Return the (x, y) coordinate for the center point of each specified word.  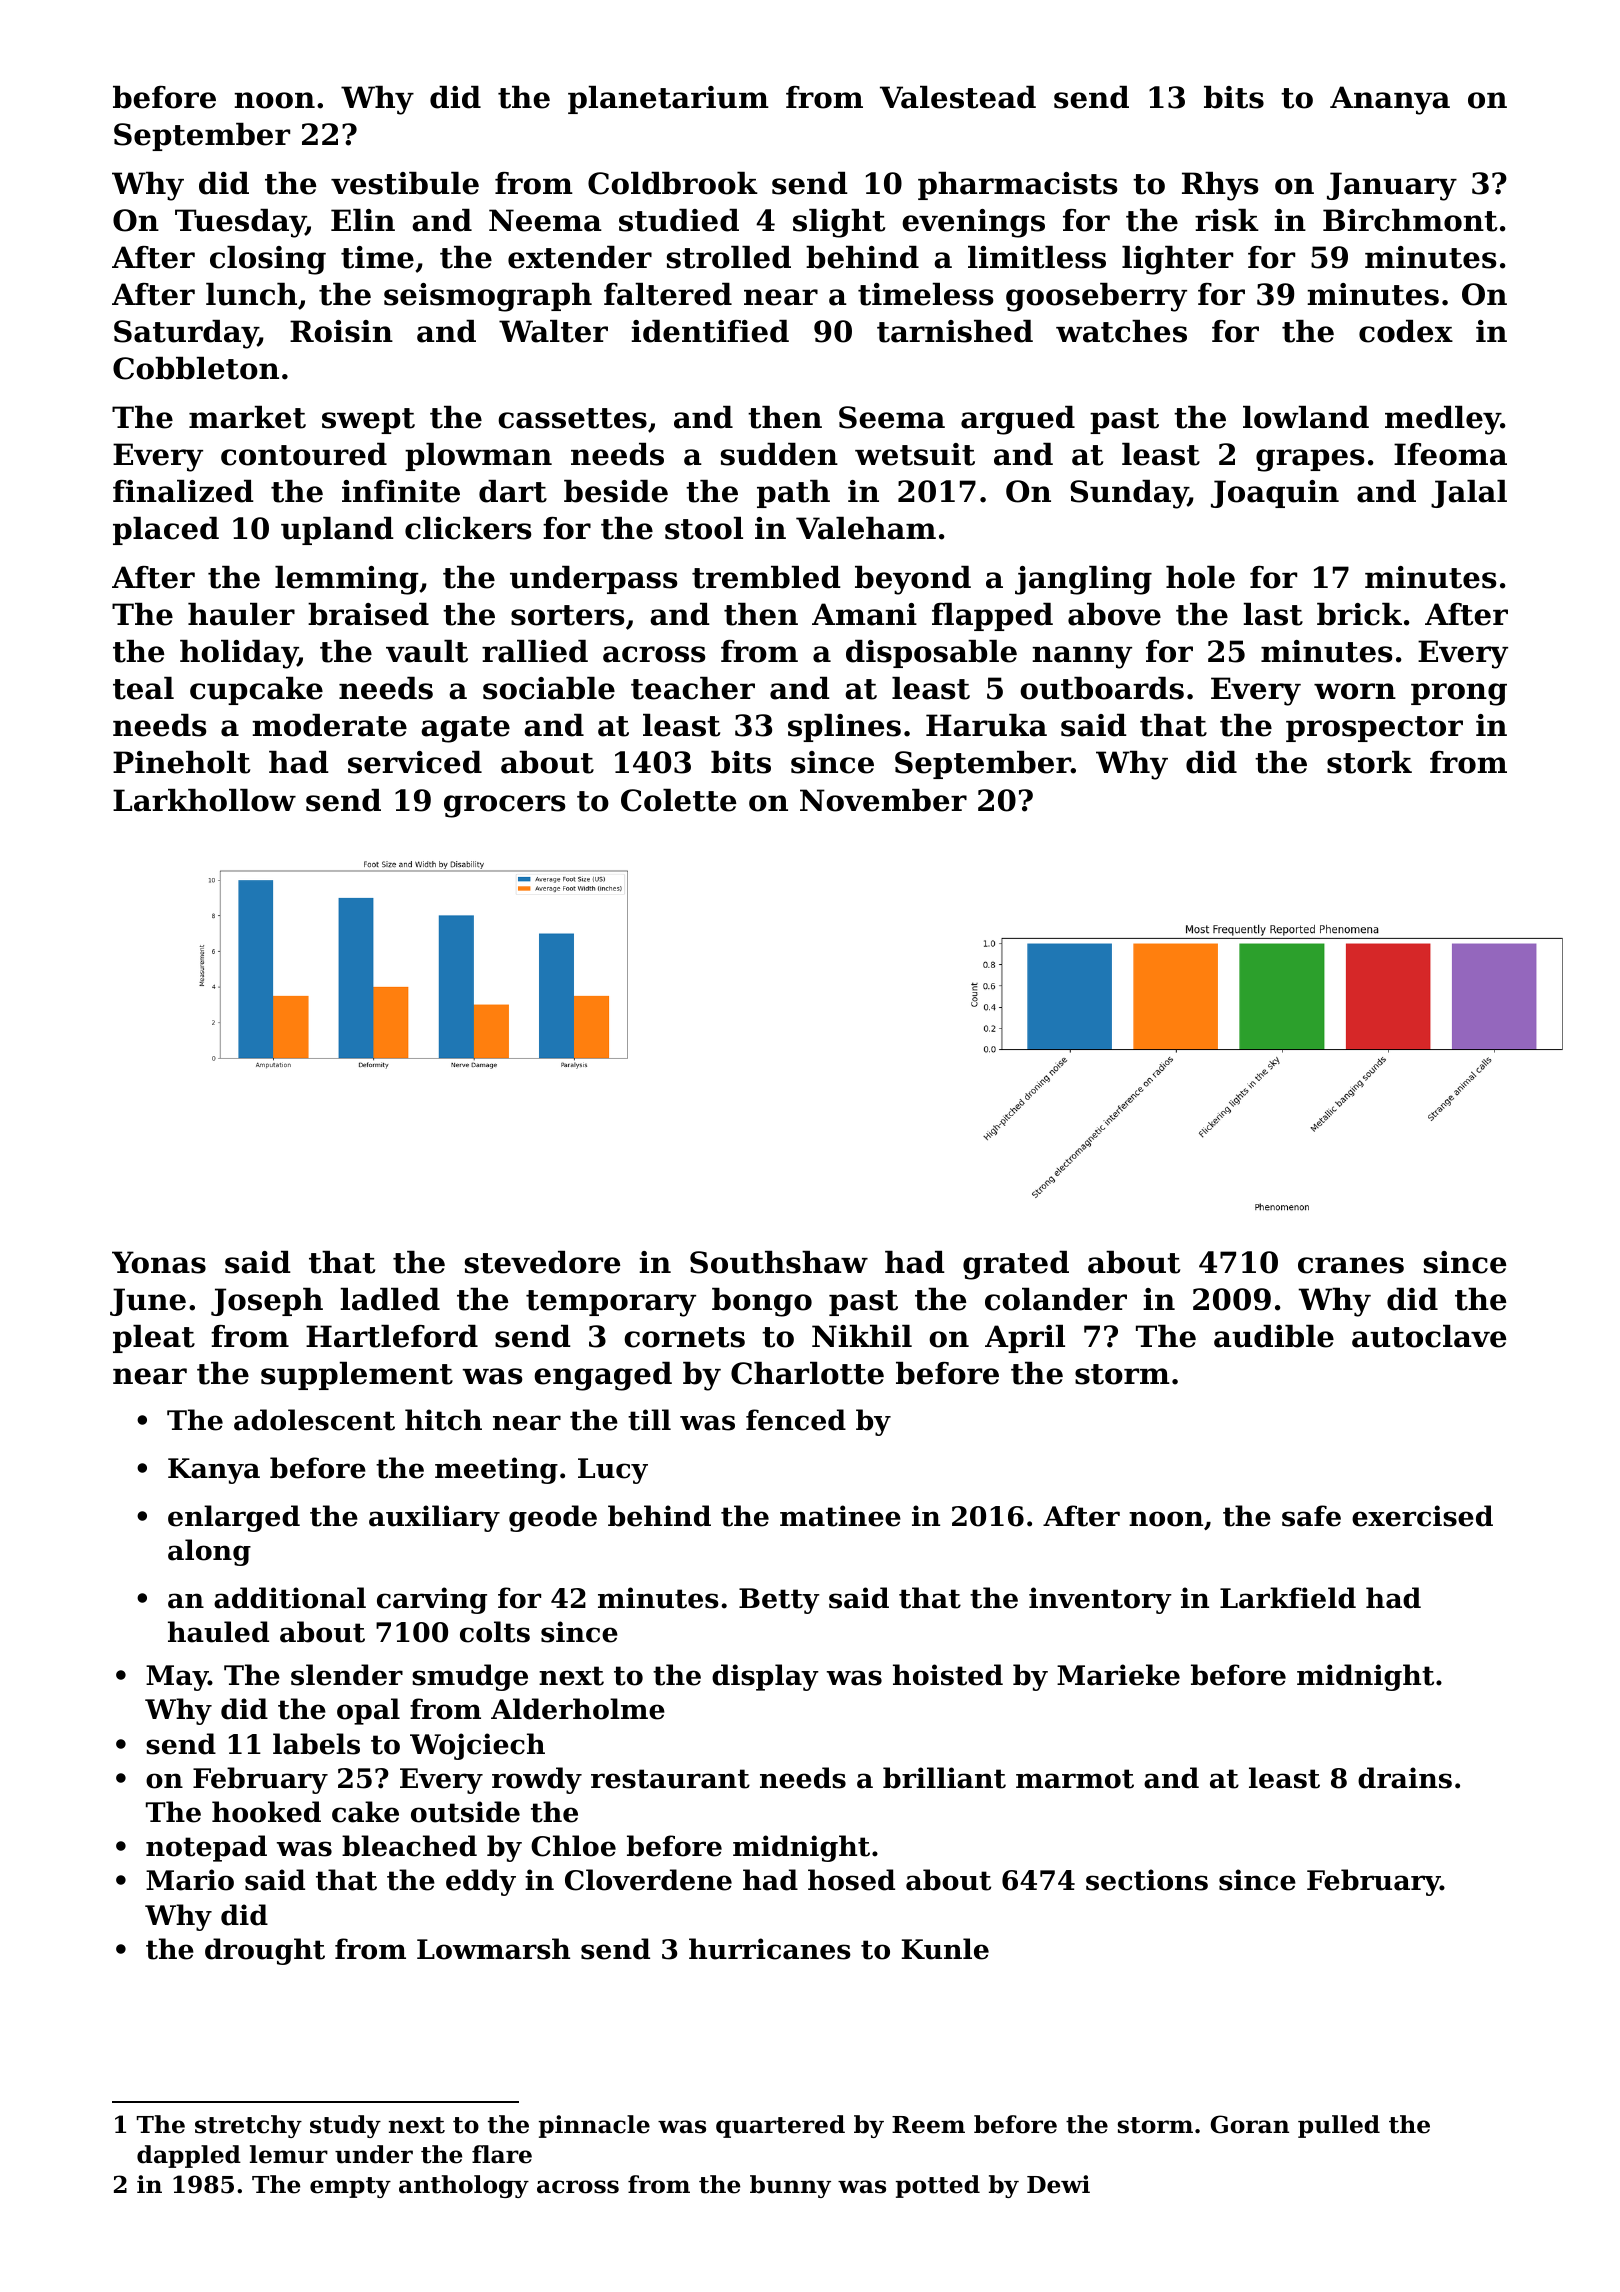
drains (1405, 1778)
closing (268, 260)
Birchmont (1410, 220)
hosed (851, 1880)
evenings (973, 223)
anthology (464, 2186)
